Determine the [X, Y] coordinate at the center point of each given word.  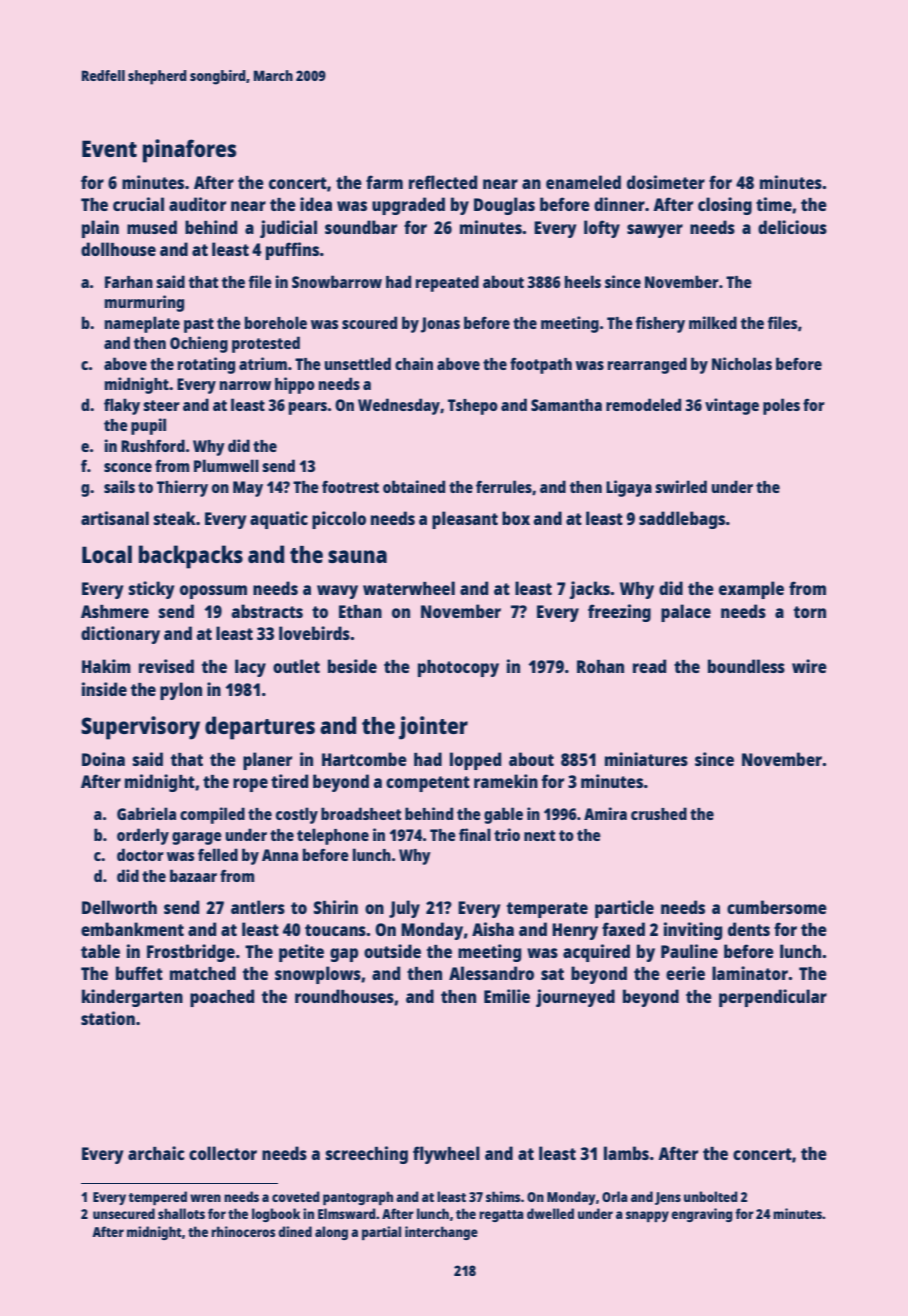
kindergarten [132, 998]
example [751, 590]
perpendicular [773, 998]
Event [109, 148]
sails [119, 486]
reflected [443, 182]
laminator [750, 973]
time [774, 204]
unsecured [124, 1213]
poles [781, 406]
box [516, 518]
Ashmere [115, 611]
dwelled [550, 1213]
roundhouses [344, 996]
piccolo [339, 520]
